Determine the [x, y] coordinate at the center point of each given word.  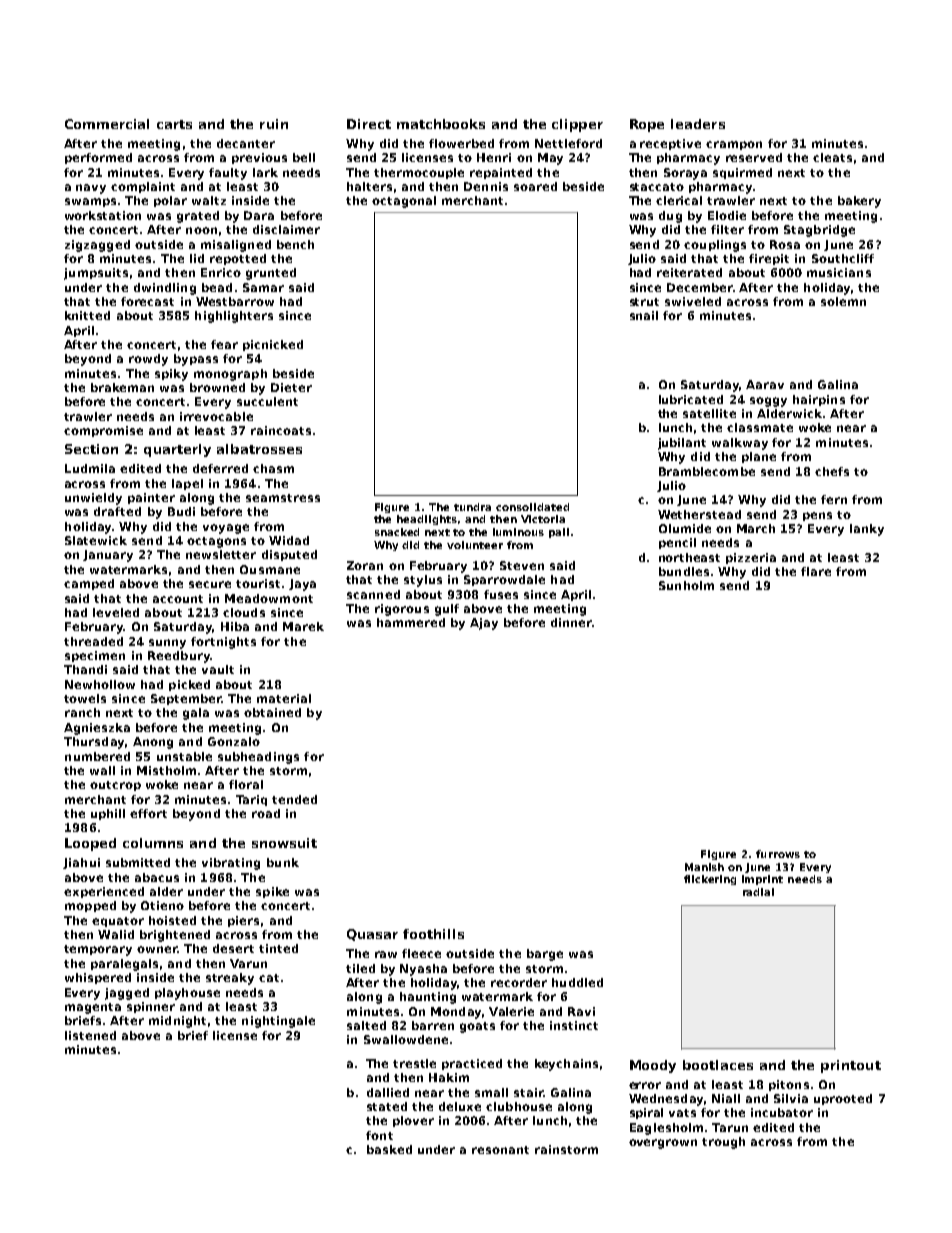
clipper [577, 125]
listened [90, 1035]
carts [174, 124]
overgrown [663, 1144]
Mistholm [166, 770]
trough [723, 1143]
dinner [571, 622]
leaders [698, 124]
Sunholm [686, 585]
